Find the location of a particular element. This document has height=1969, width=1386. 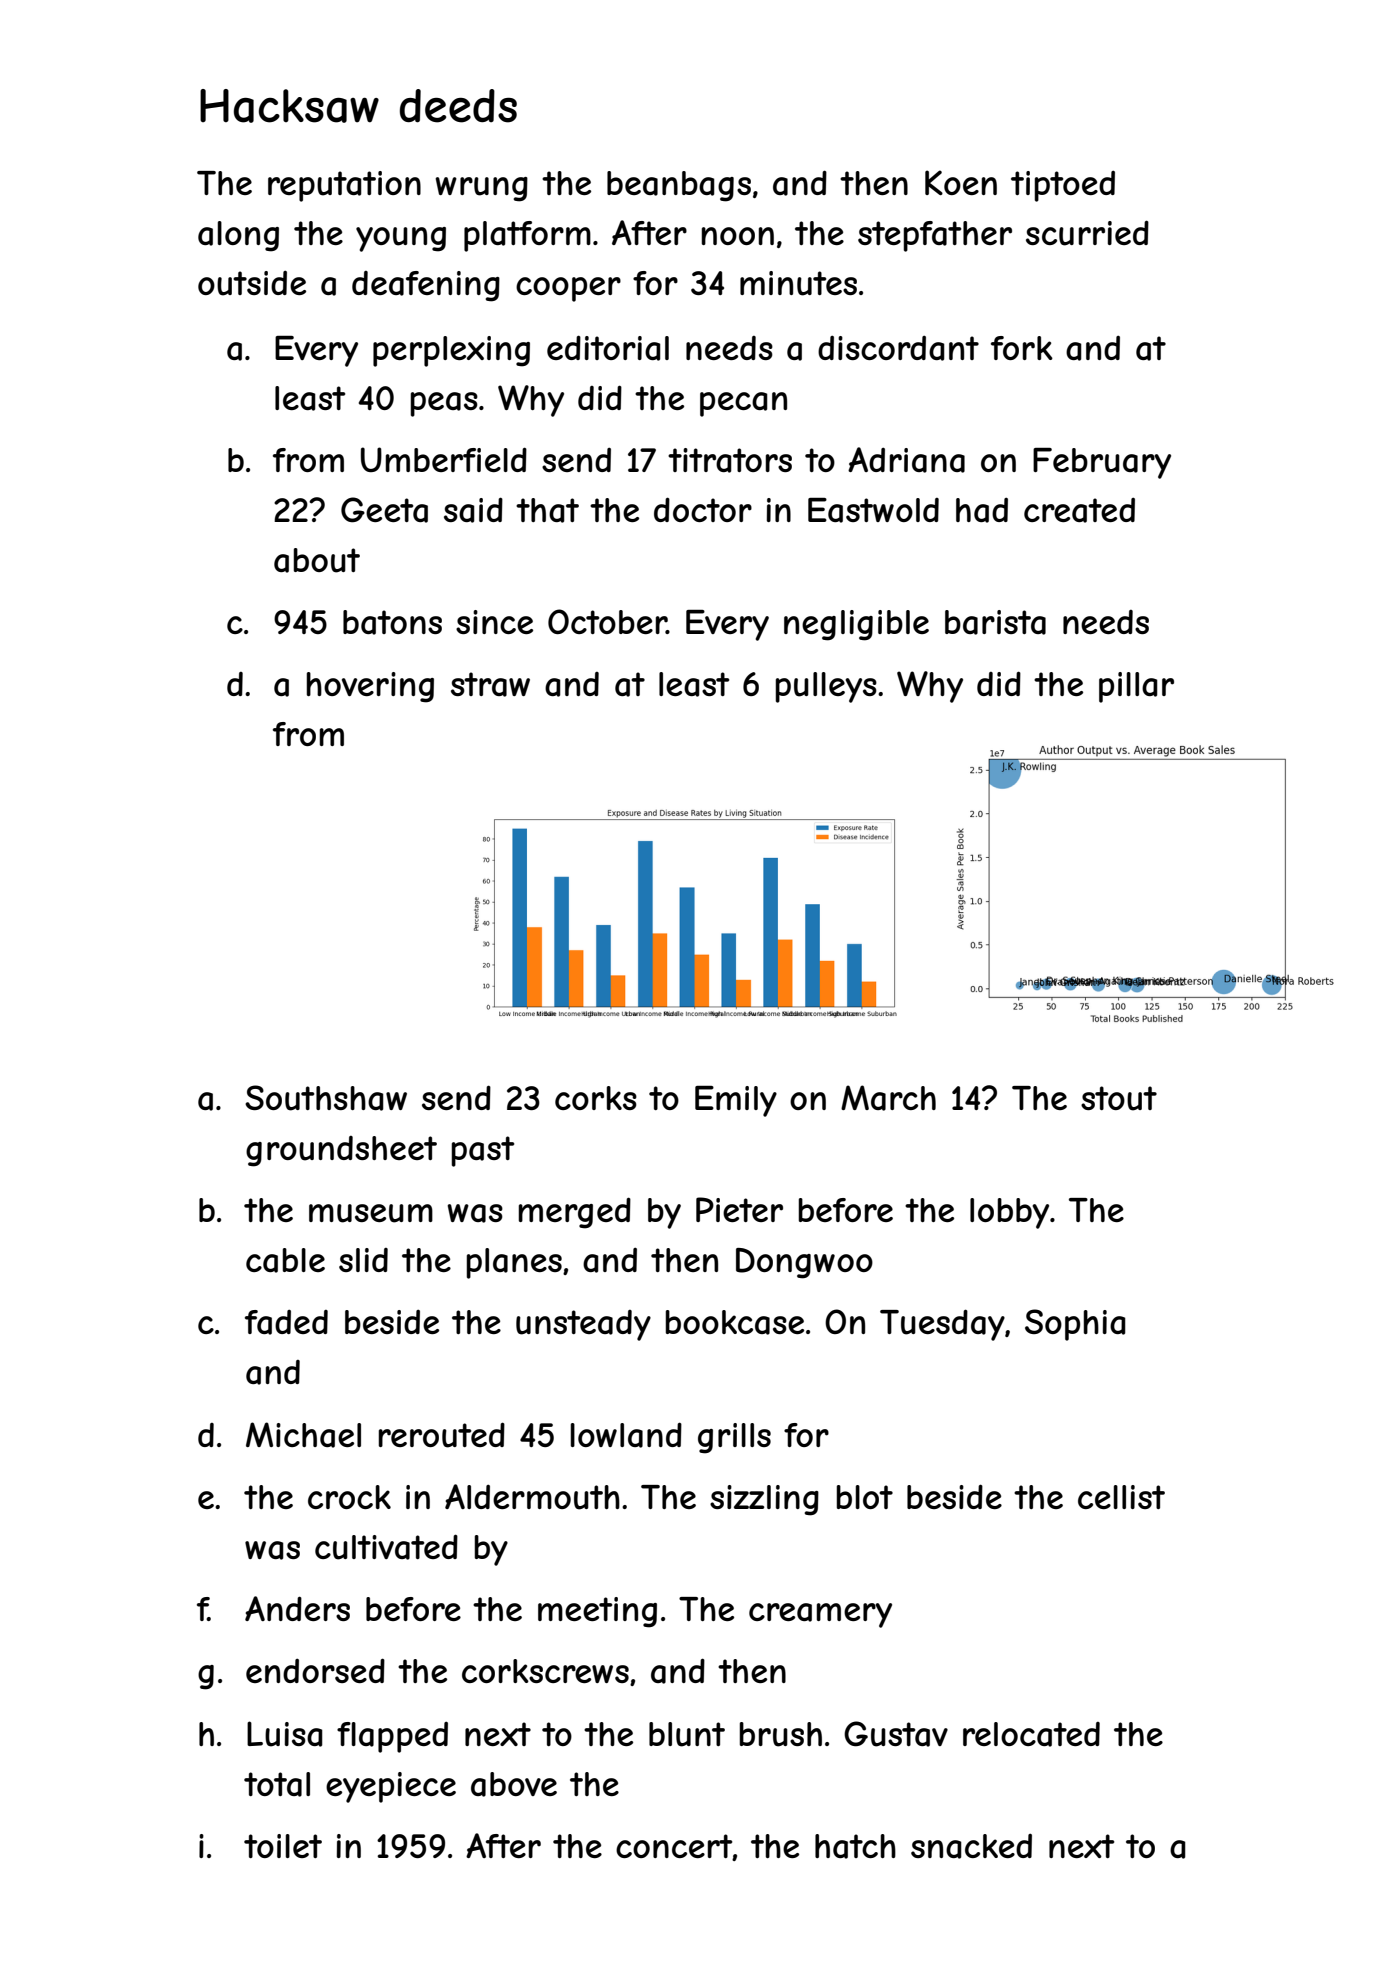

brush is located at coordinates (781, 1734).
